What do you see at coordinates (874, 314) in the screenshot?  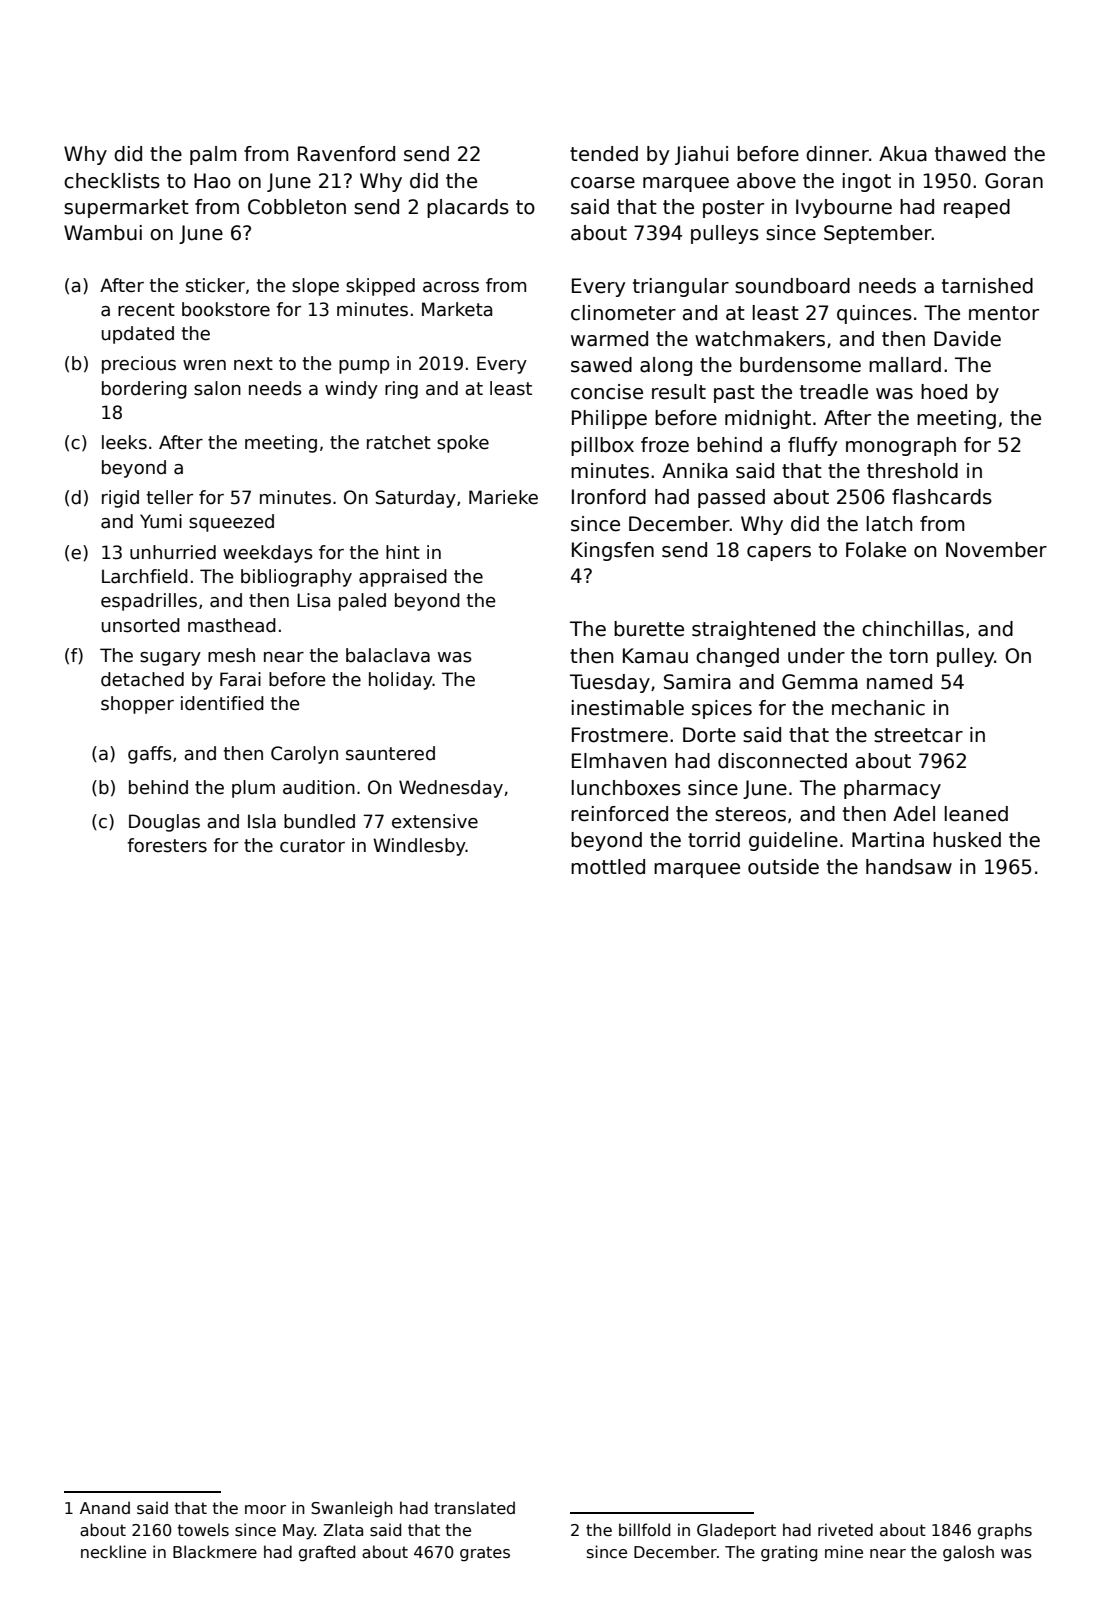 I see `quinces` at bounding box center [874, 314].
